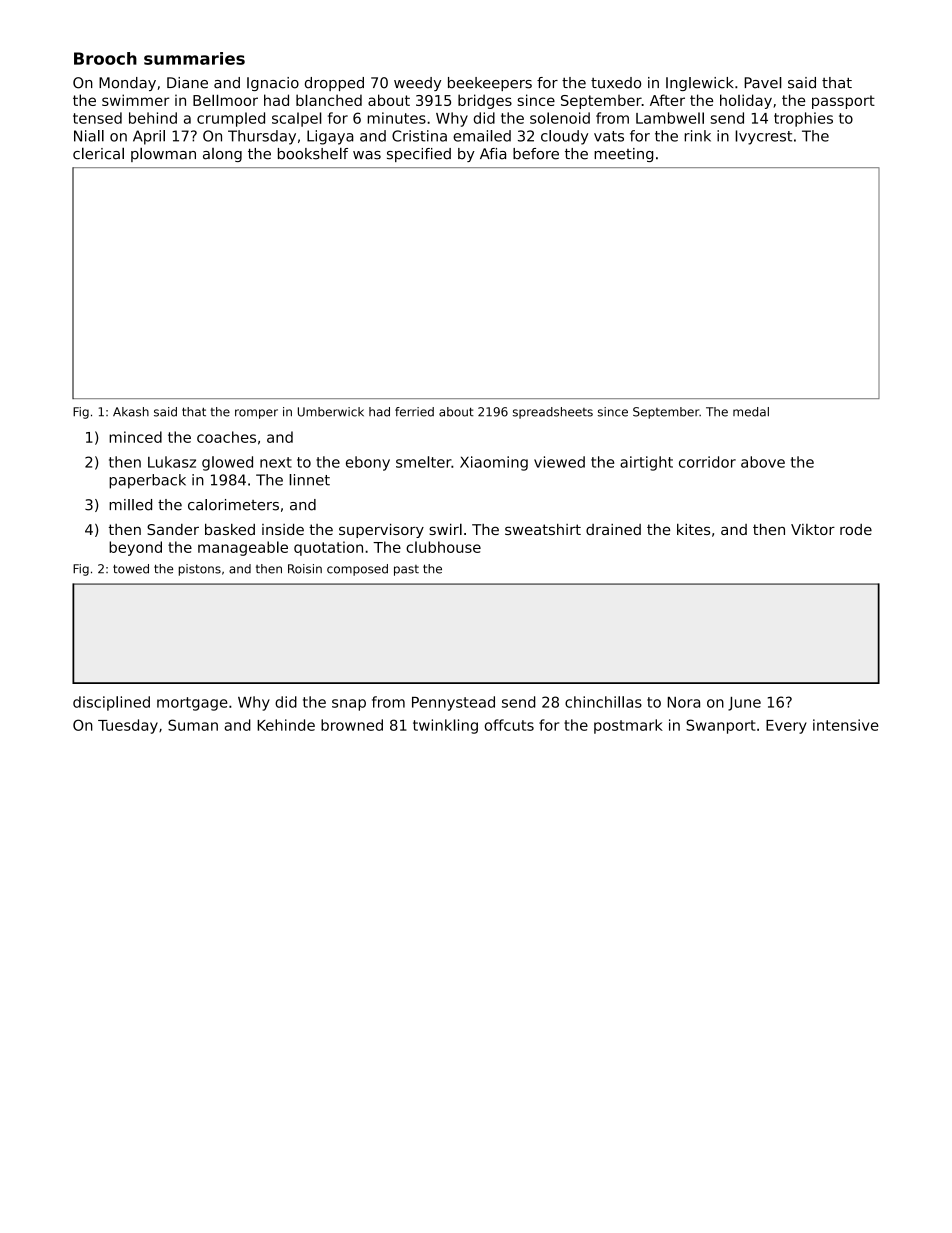  Describe the element at coordinates (127, 84) in the page. I see `Monday` at that location.
